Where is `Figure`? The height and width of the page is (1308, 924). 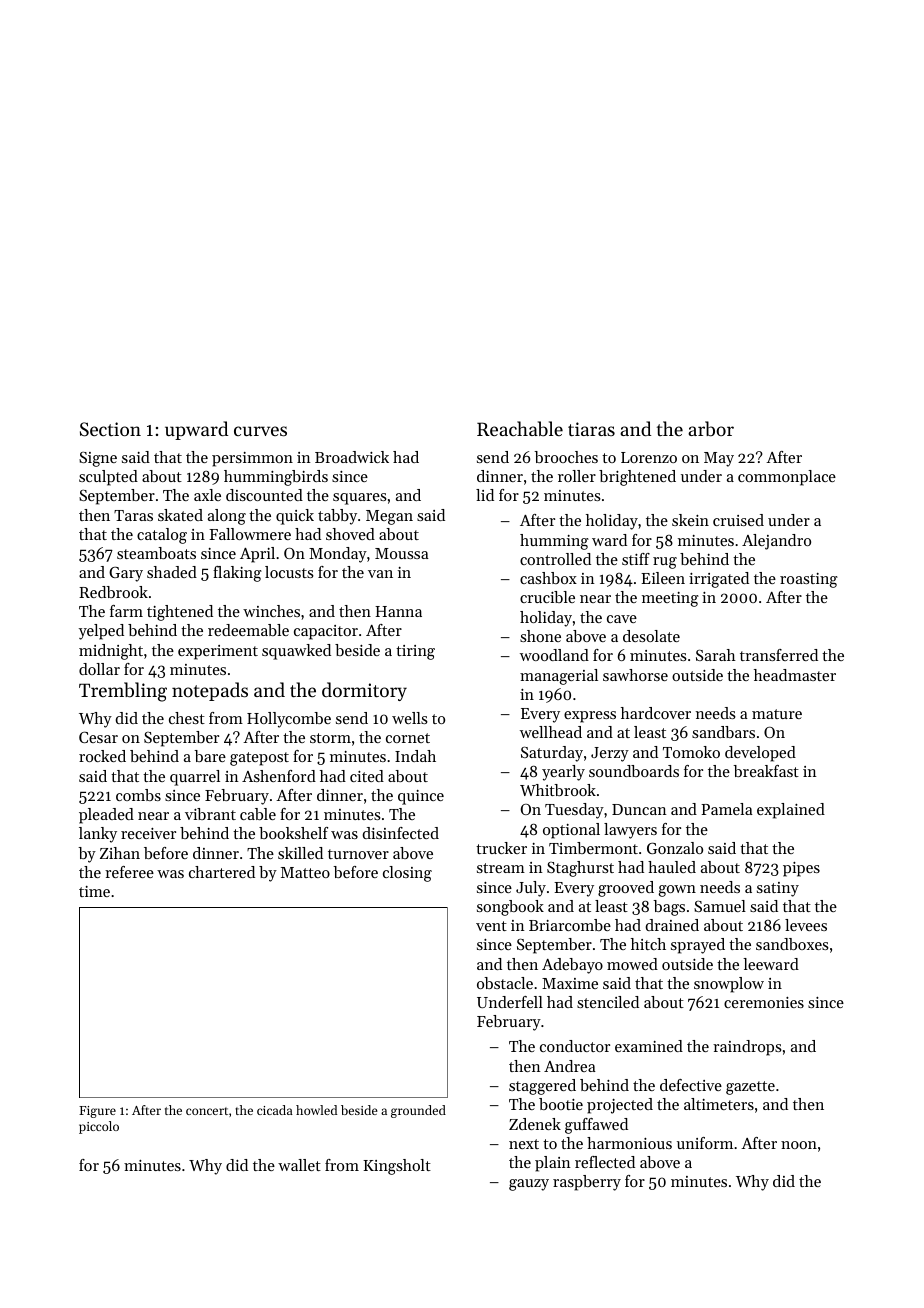
Figure is located at coordinates (97, 1112).
